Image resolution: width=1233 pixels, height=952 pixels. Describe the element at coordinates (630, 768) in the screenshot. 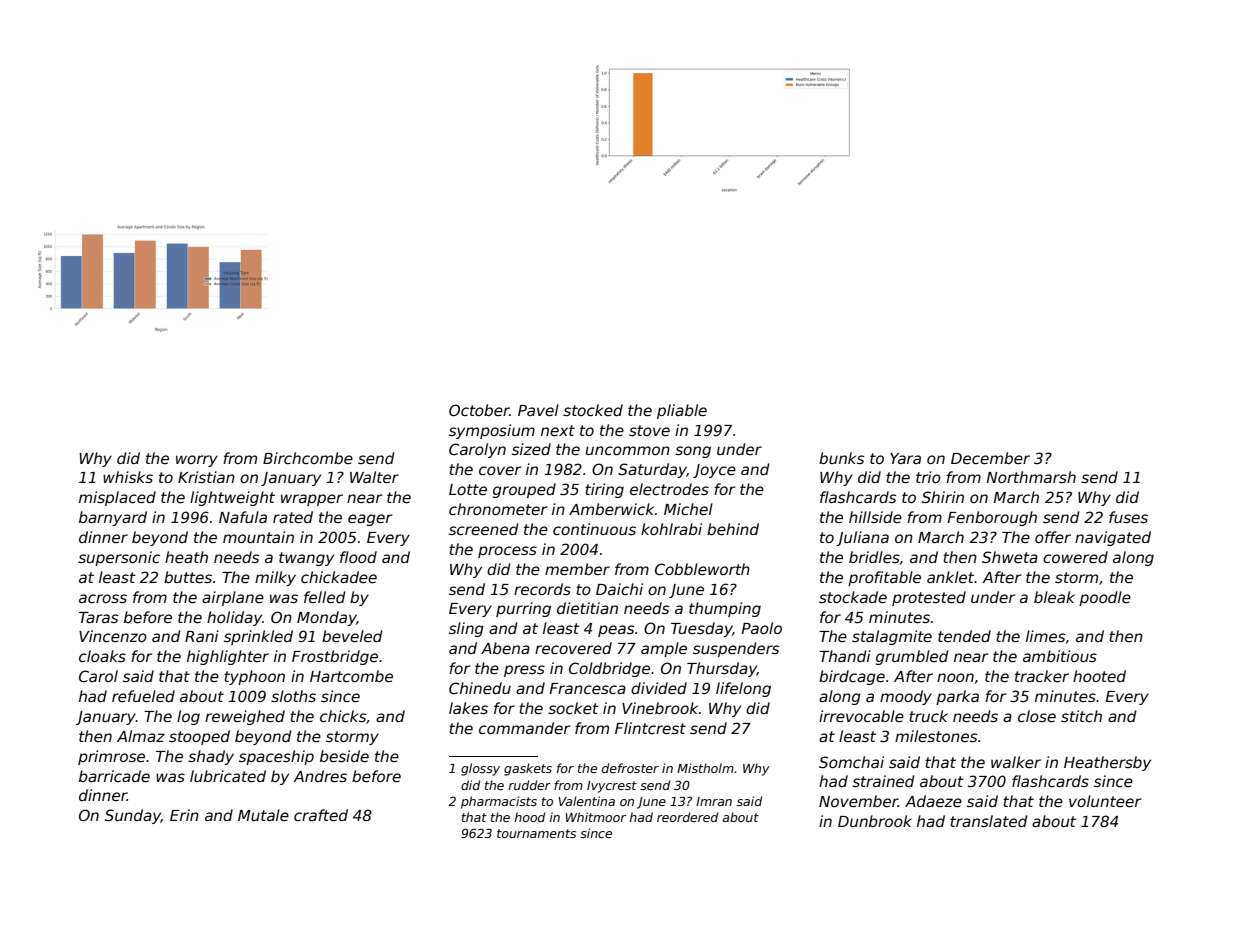

I see `defroster` at that location.
